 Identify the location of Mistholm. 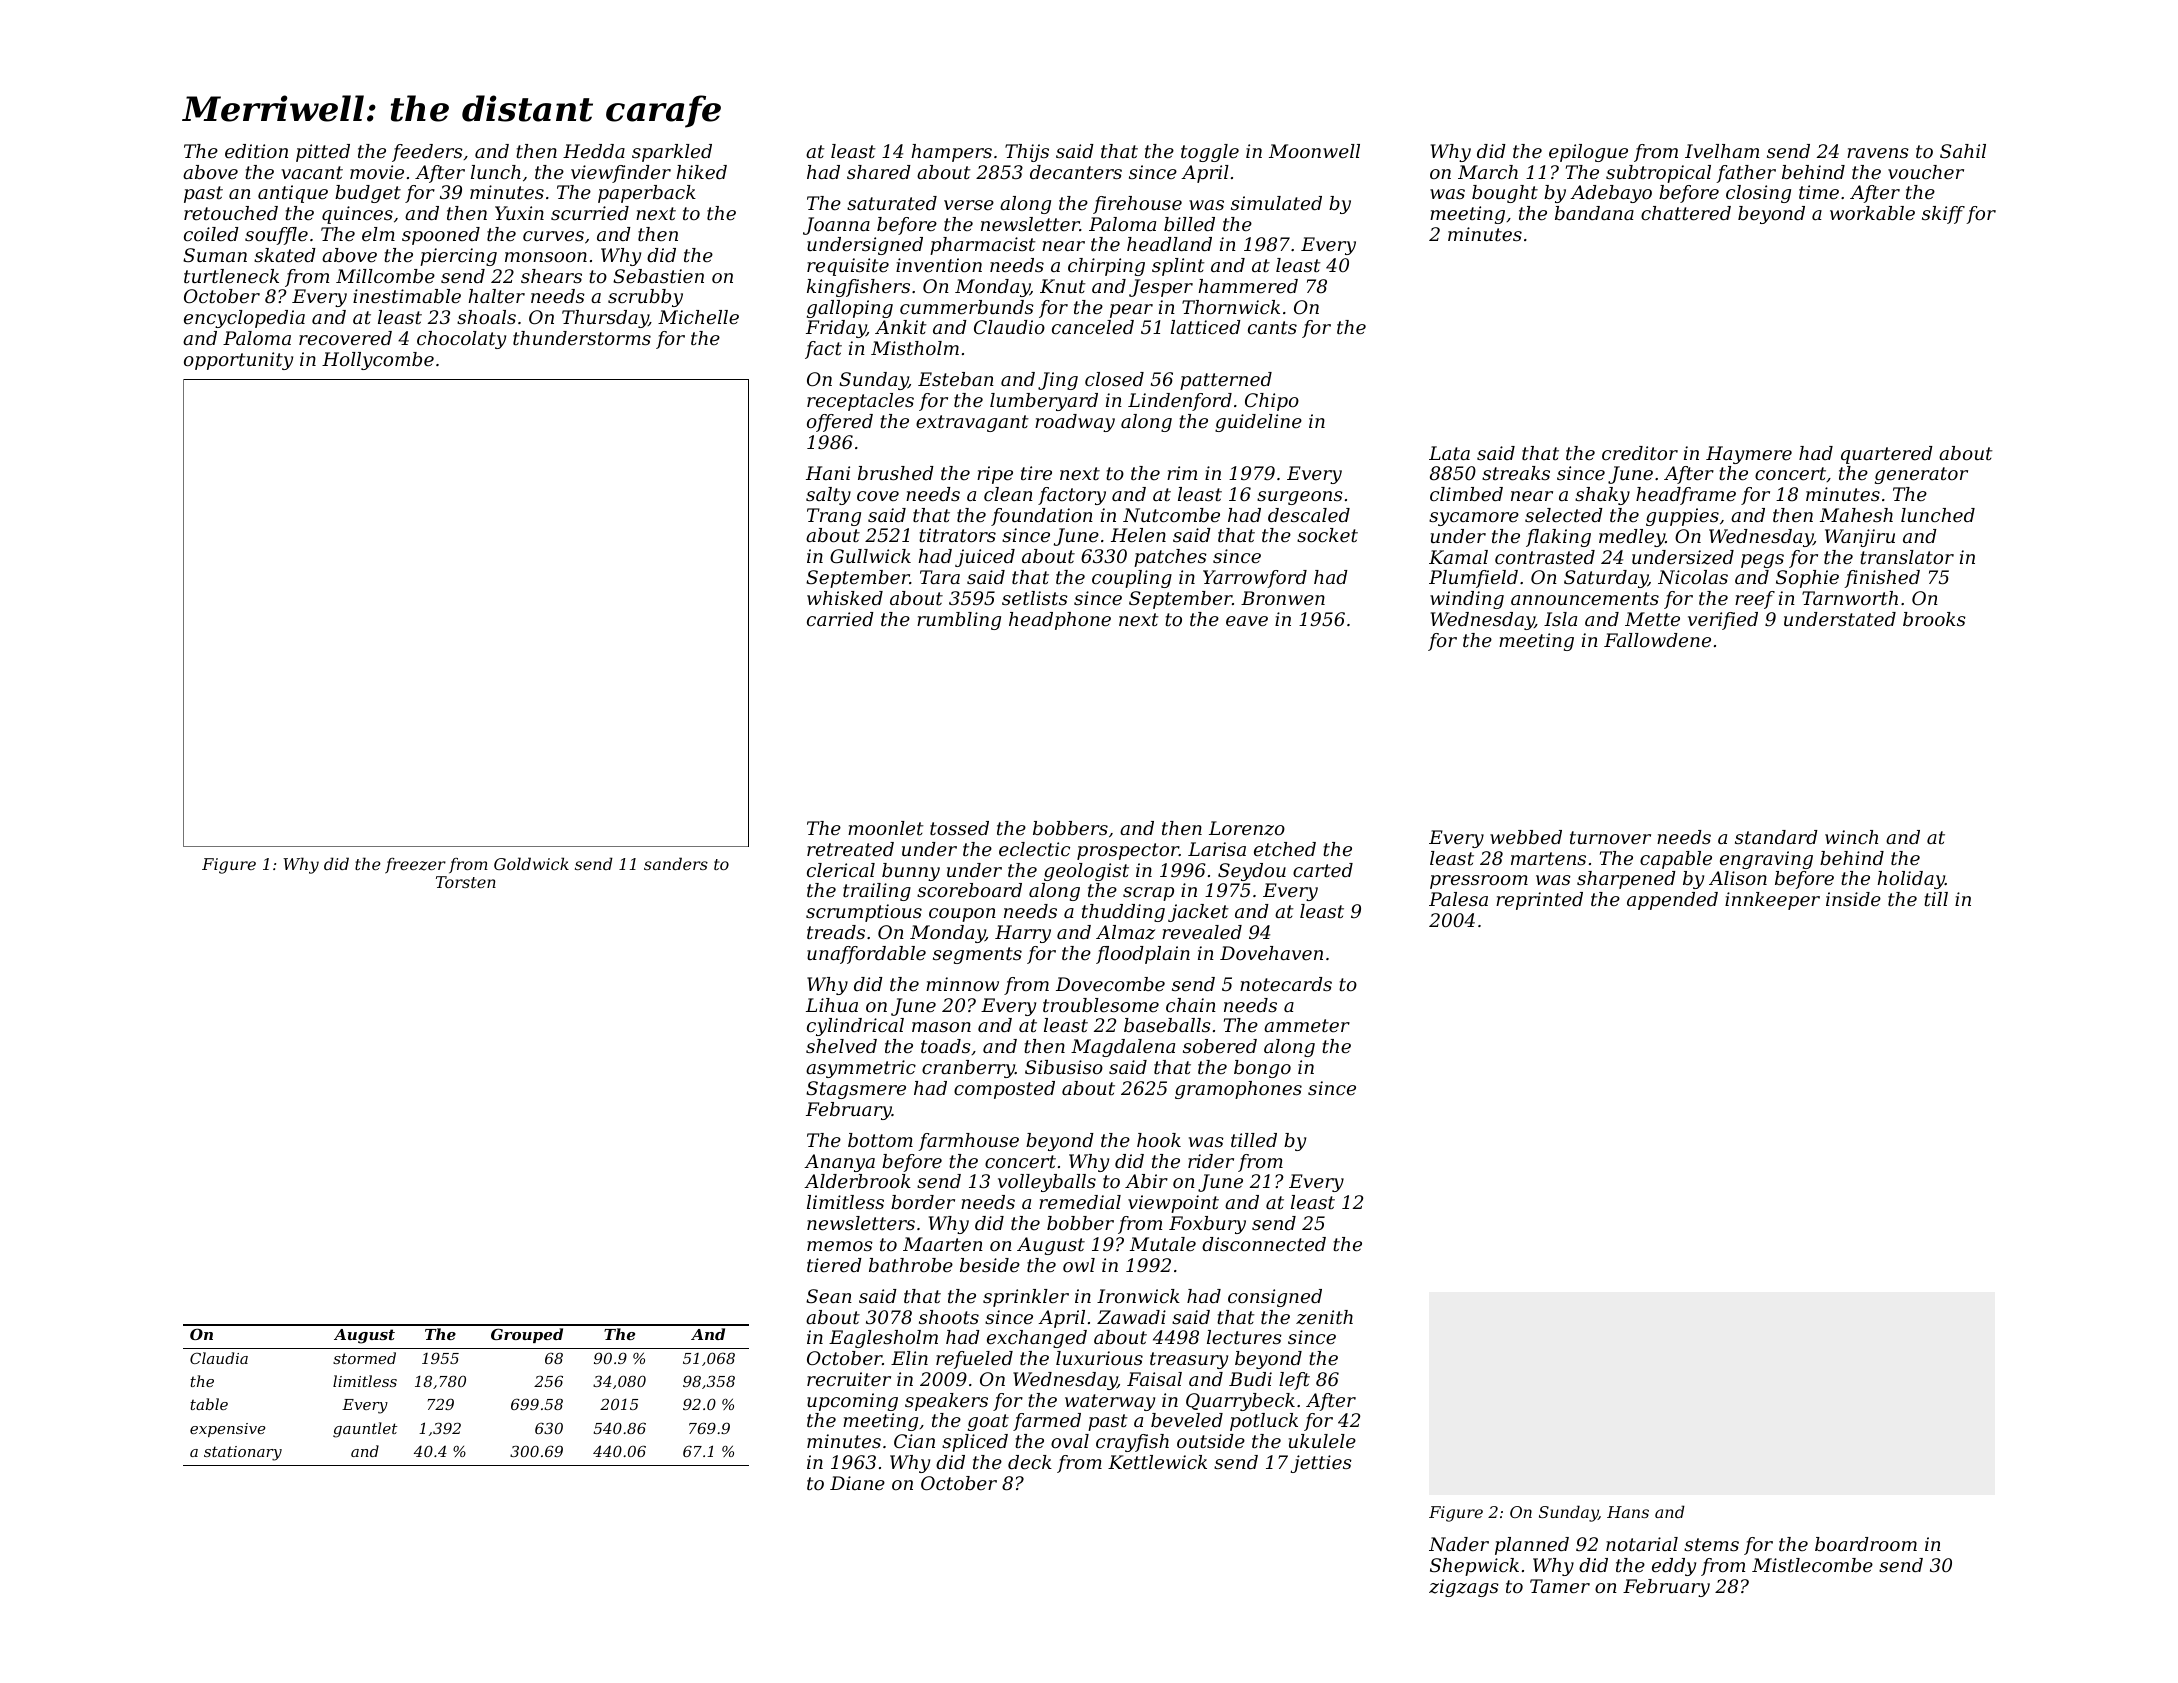
(915, 348).
